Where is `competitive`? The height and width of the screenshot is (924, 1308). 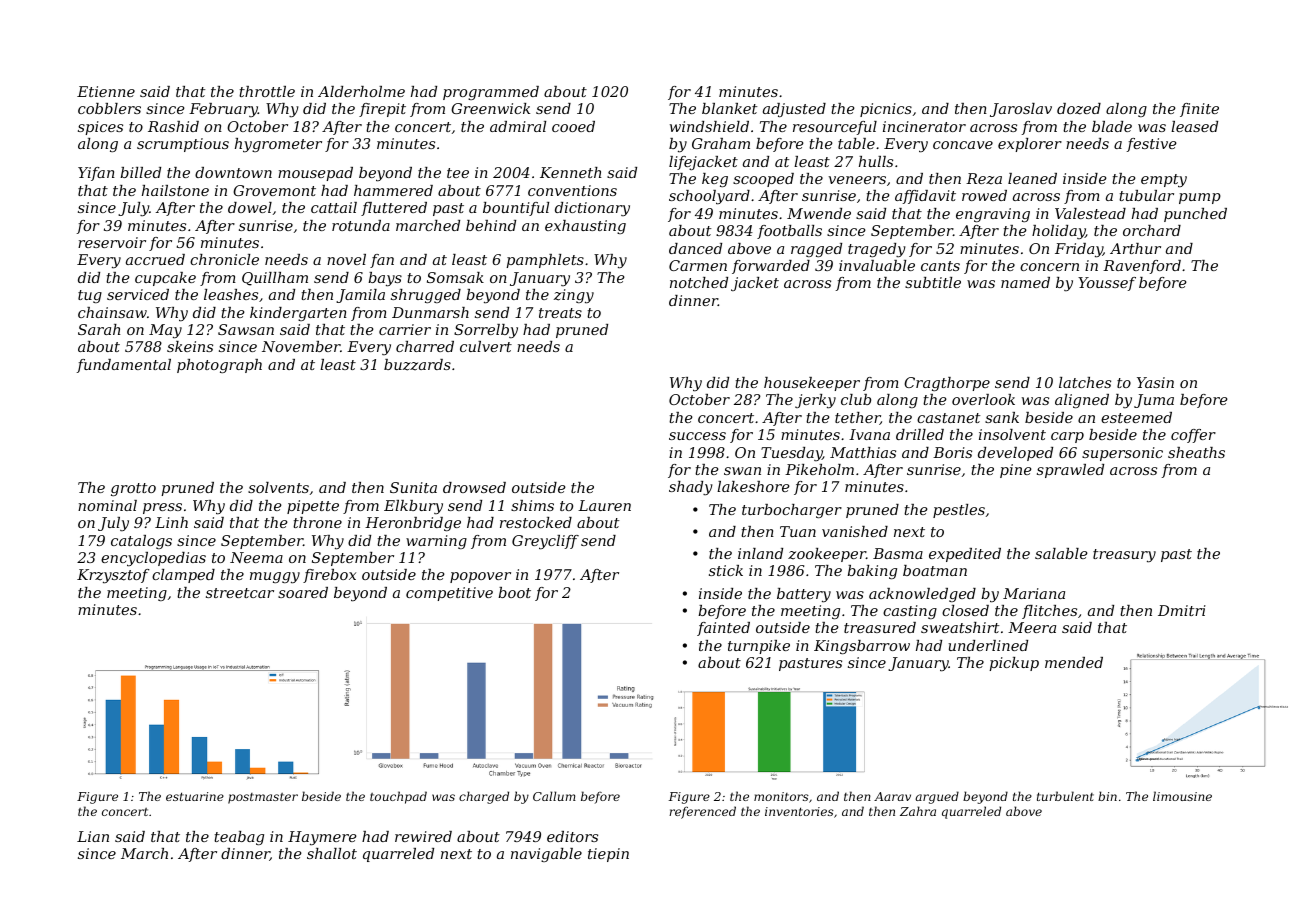
competitive is located at coordinates (449, 594).
